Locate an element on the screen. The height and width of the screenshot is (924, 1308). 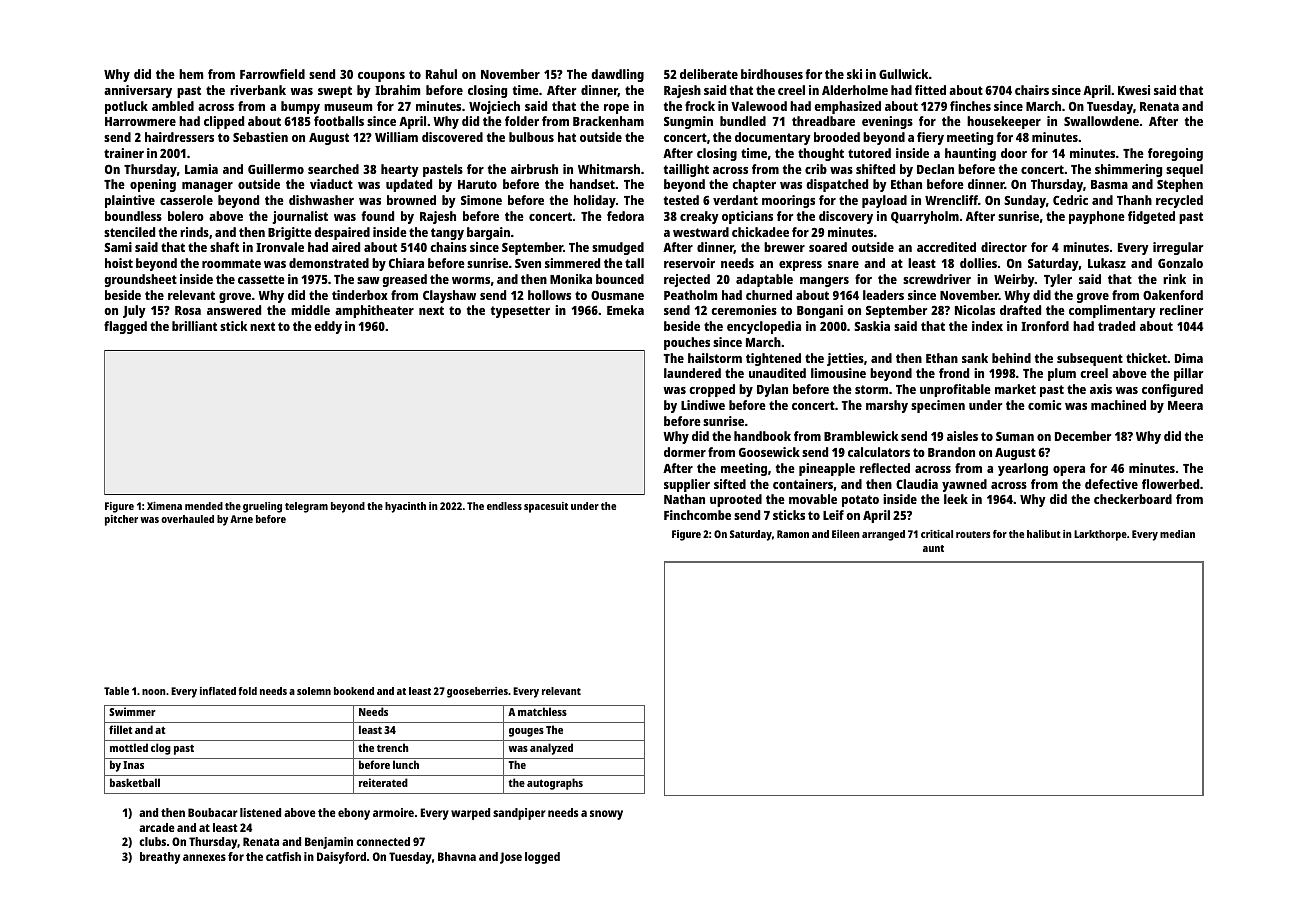
rope is located at coordinates (616, 109).
